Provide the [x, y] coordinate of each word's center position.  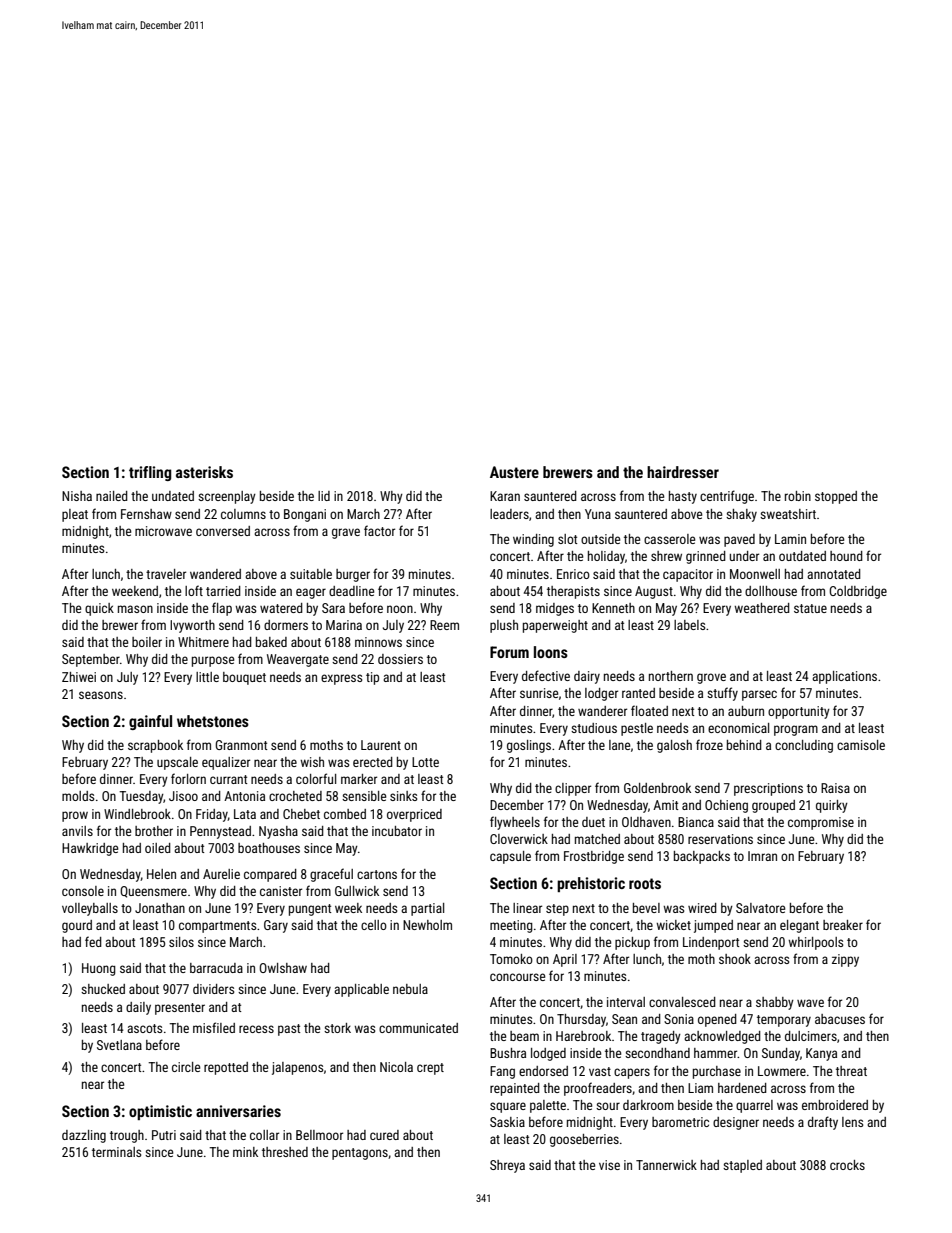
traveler [166, 574]
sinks [403, 796]
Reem [444, 625]
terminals [116, 1152]
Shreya [507, 1166]
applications [844, 677]
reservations [720, 839]
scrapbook [155, 746]
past [289, 1030]
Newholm [427, 925]
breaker [843, 925]
